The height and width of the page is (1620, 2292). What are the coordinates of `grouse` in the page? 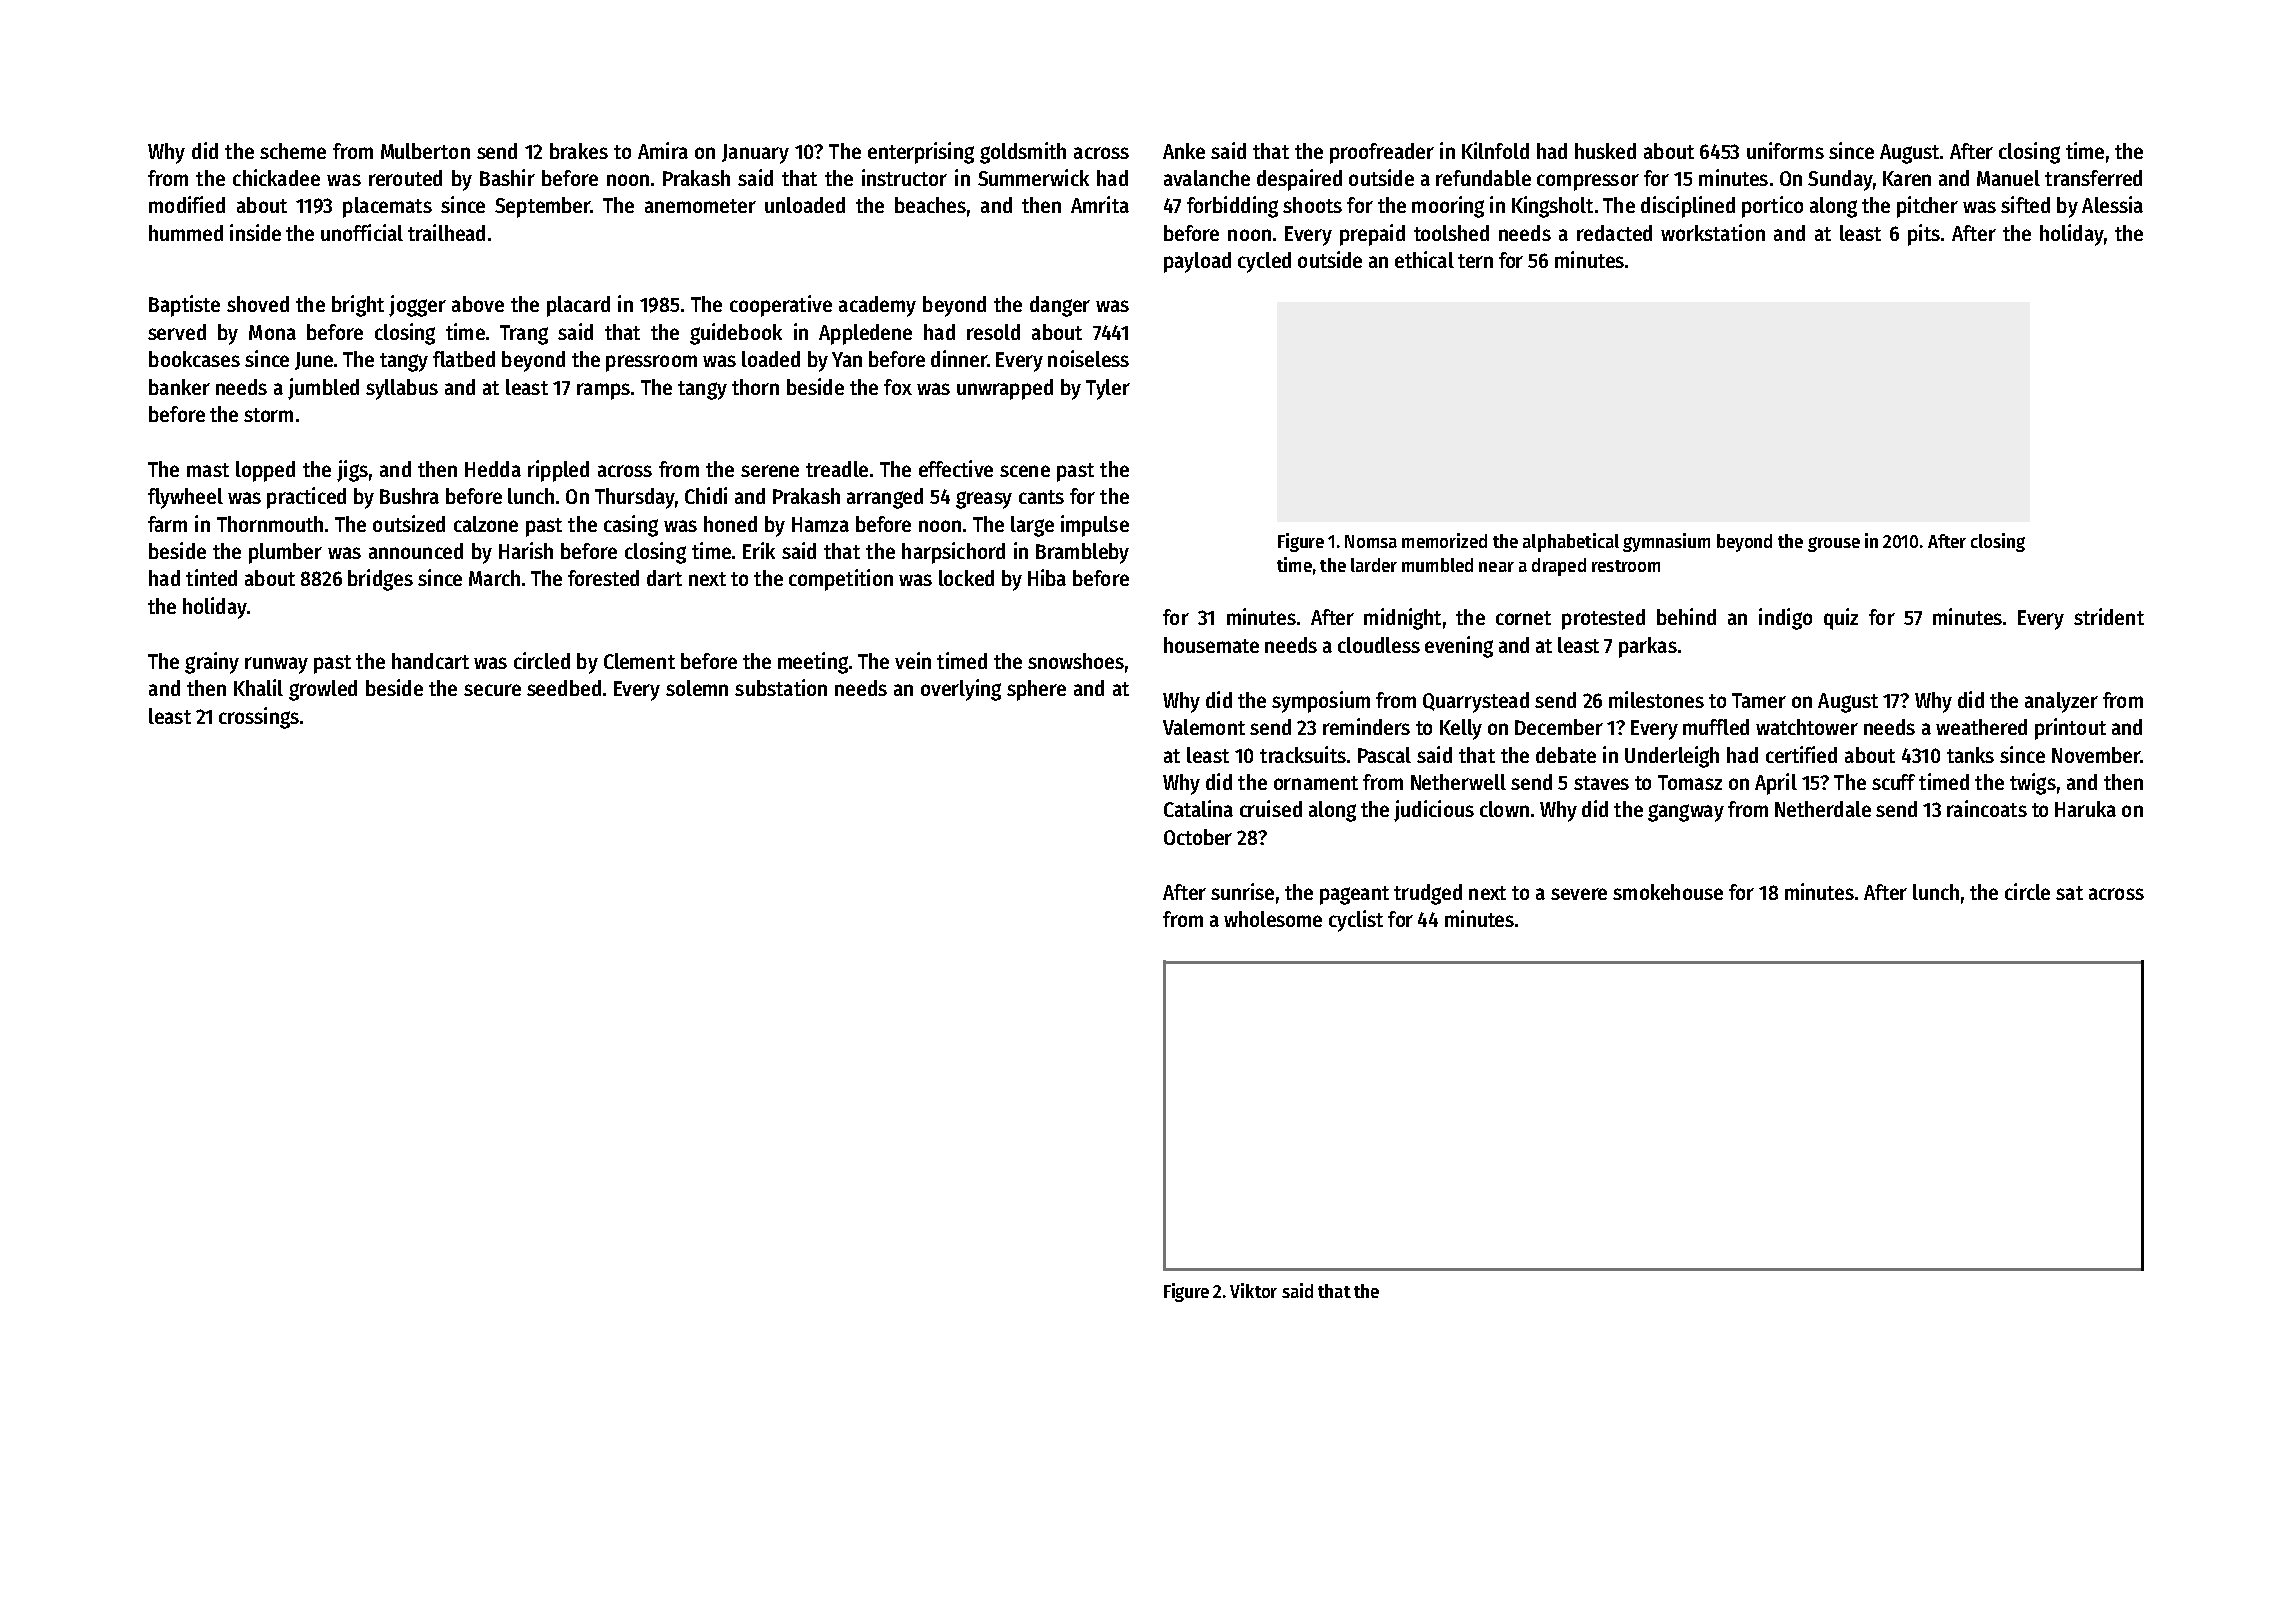 It's located at (1834, 544).
